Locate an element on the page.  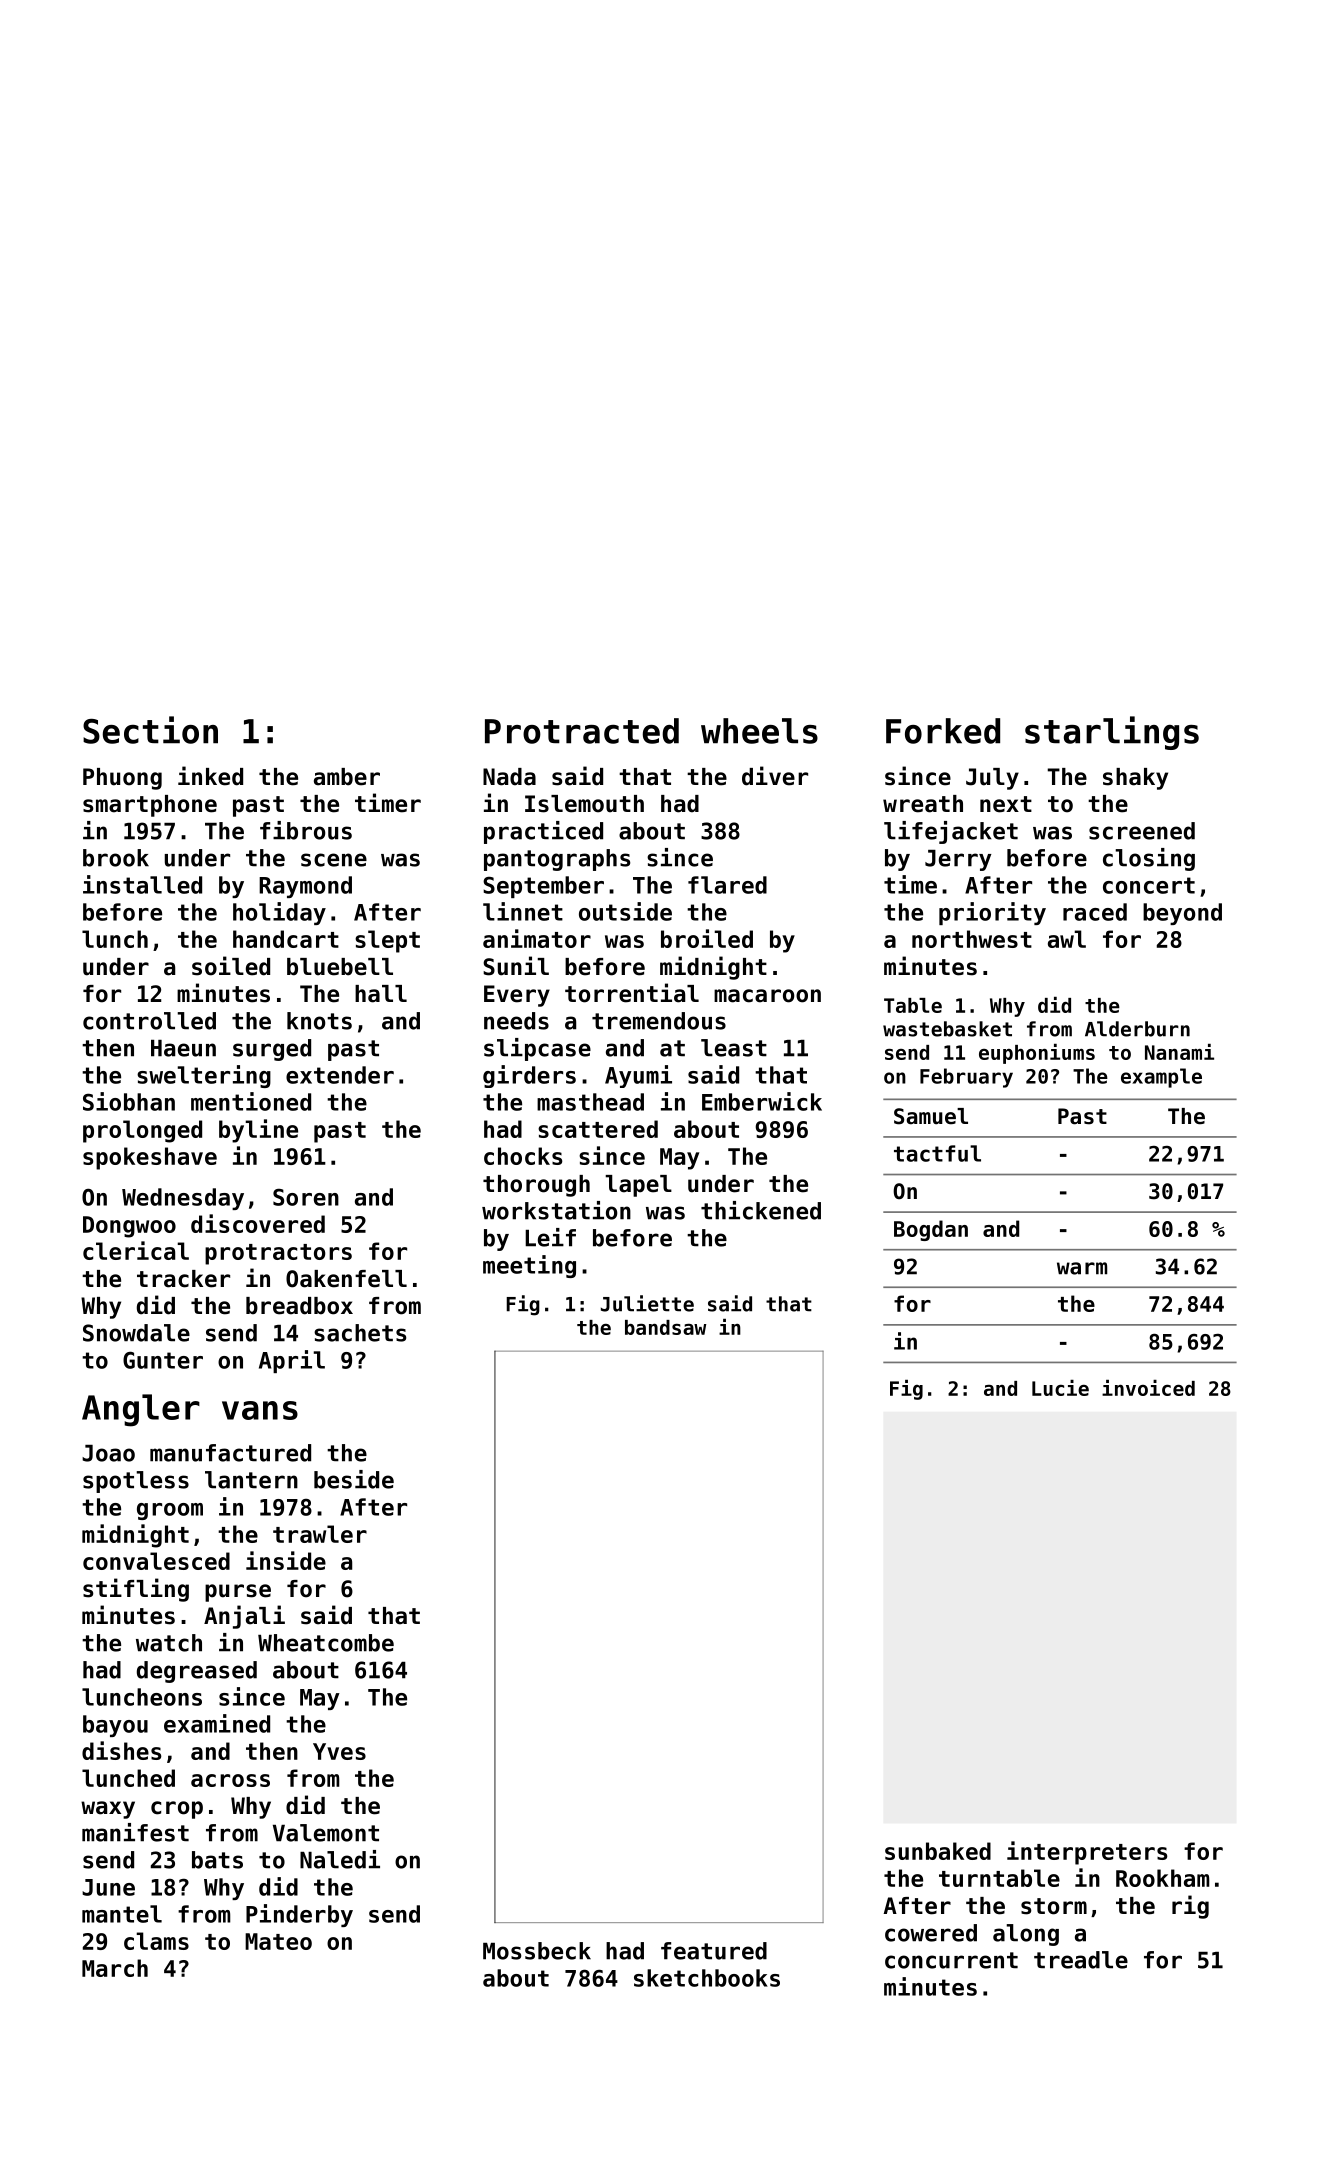
concurrent is located at coordinates (951, 1960).
